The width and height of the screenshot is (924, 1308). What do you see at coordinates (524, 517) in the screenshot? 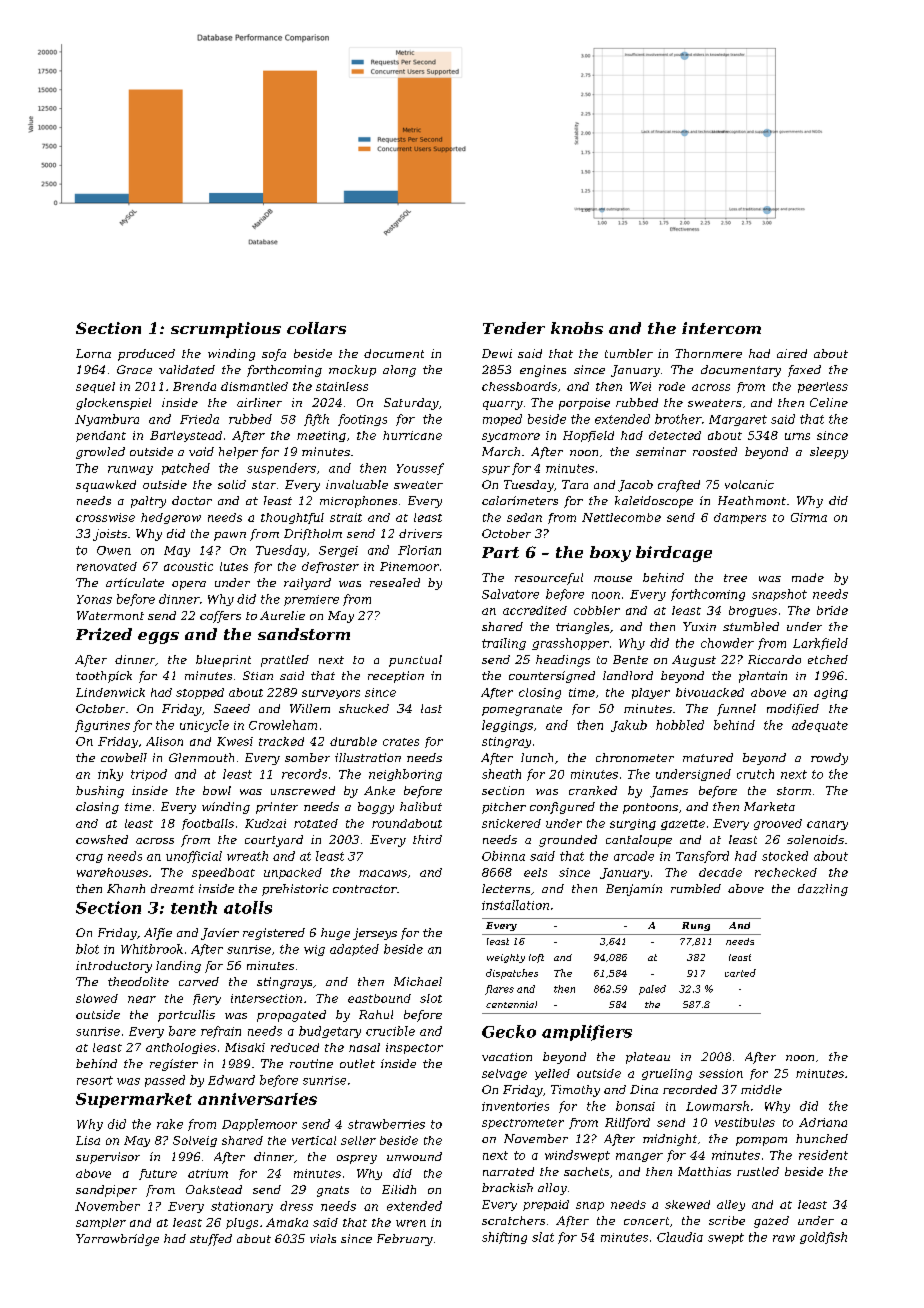
I see `sedan` at bounding box center [524, 517].
